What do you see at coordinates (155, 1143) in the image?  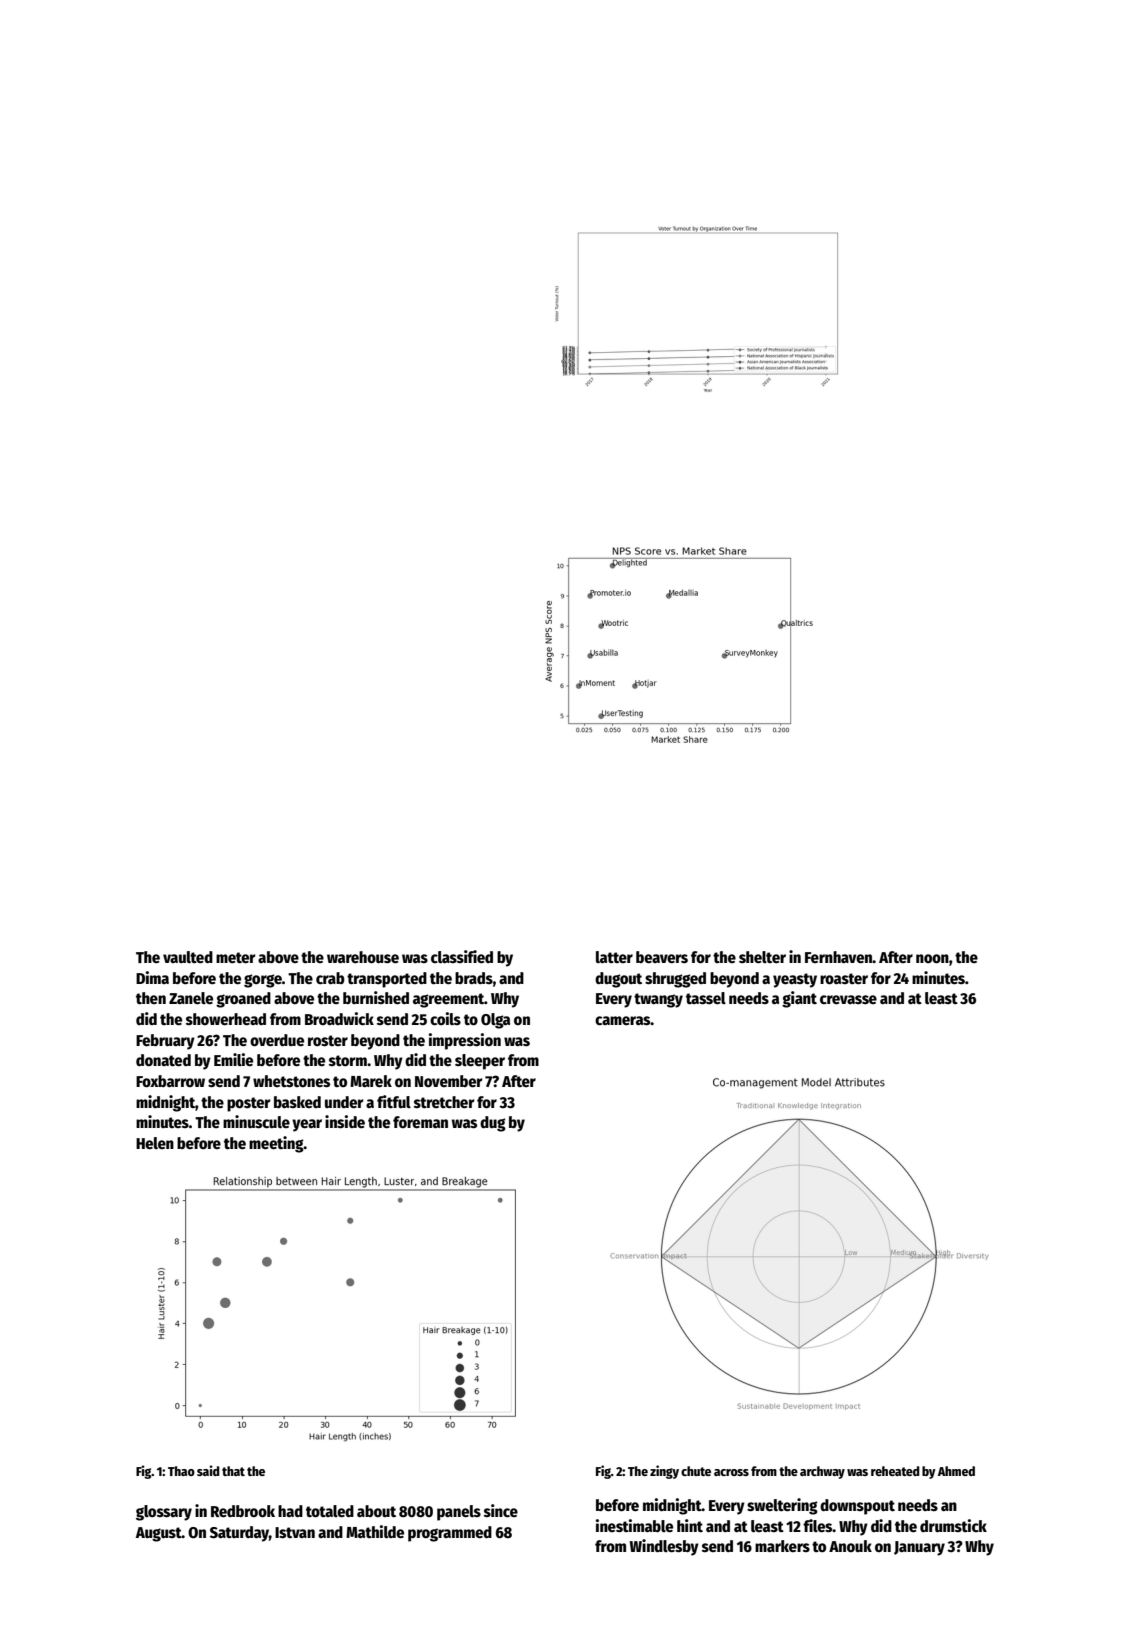 I see `Helen` at bounding box center [155, 1143].
